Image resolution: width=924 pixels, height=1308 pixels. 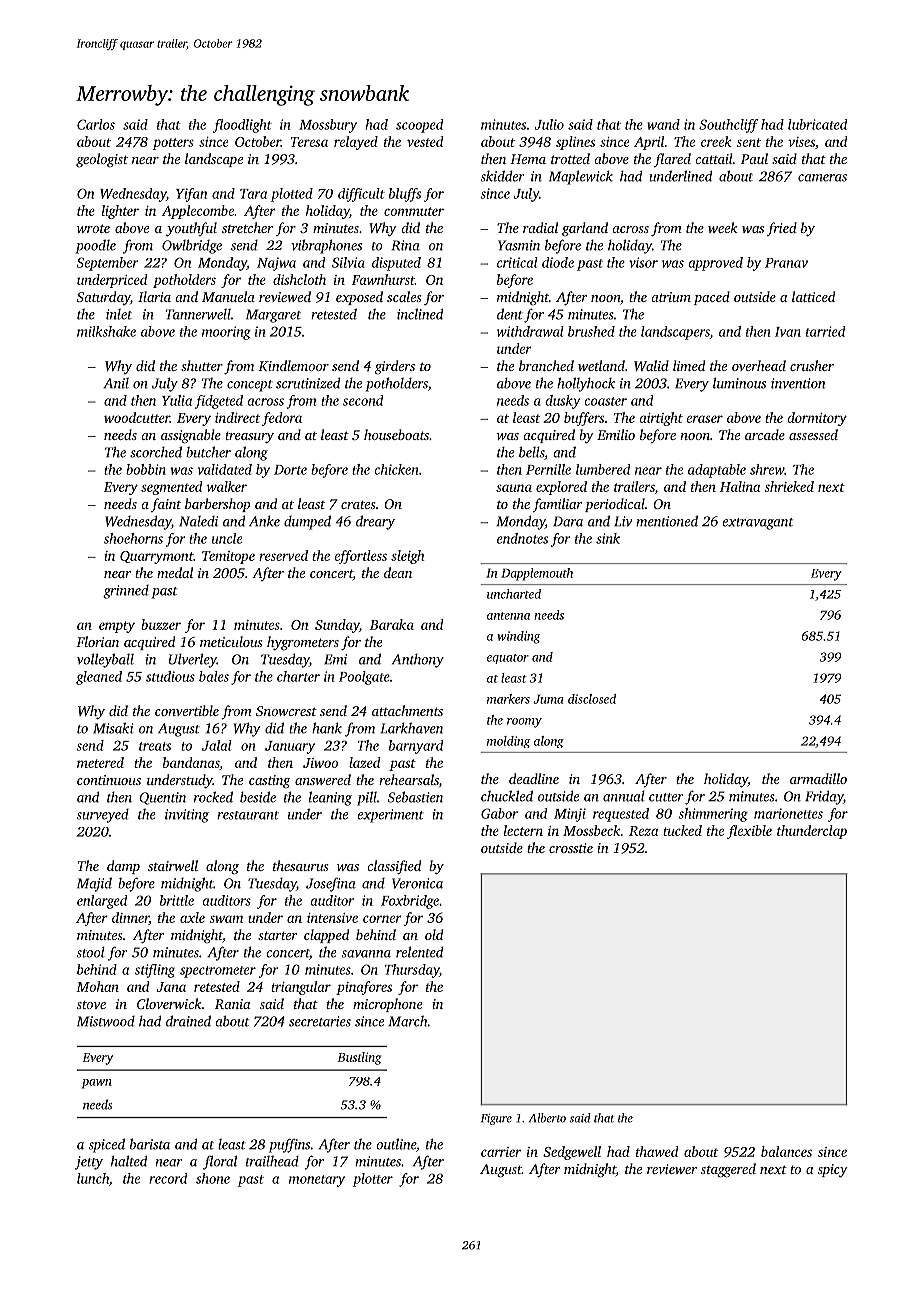 What do you see at coordinates (156, 452) in the image?
I see `scorched` at bounding box center [156, 452].
